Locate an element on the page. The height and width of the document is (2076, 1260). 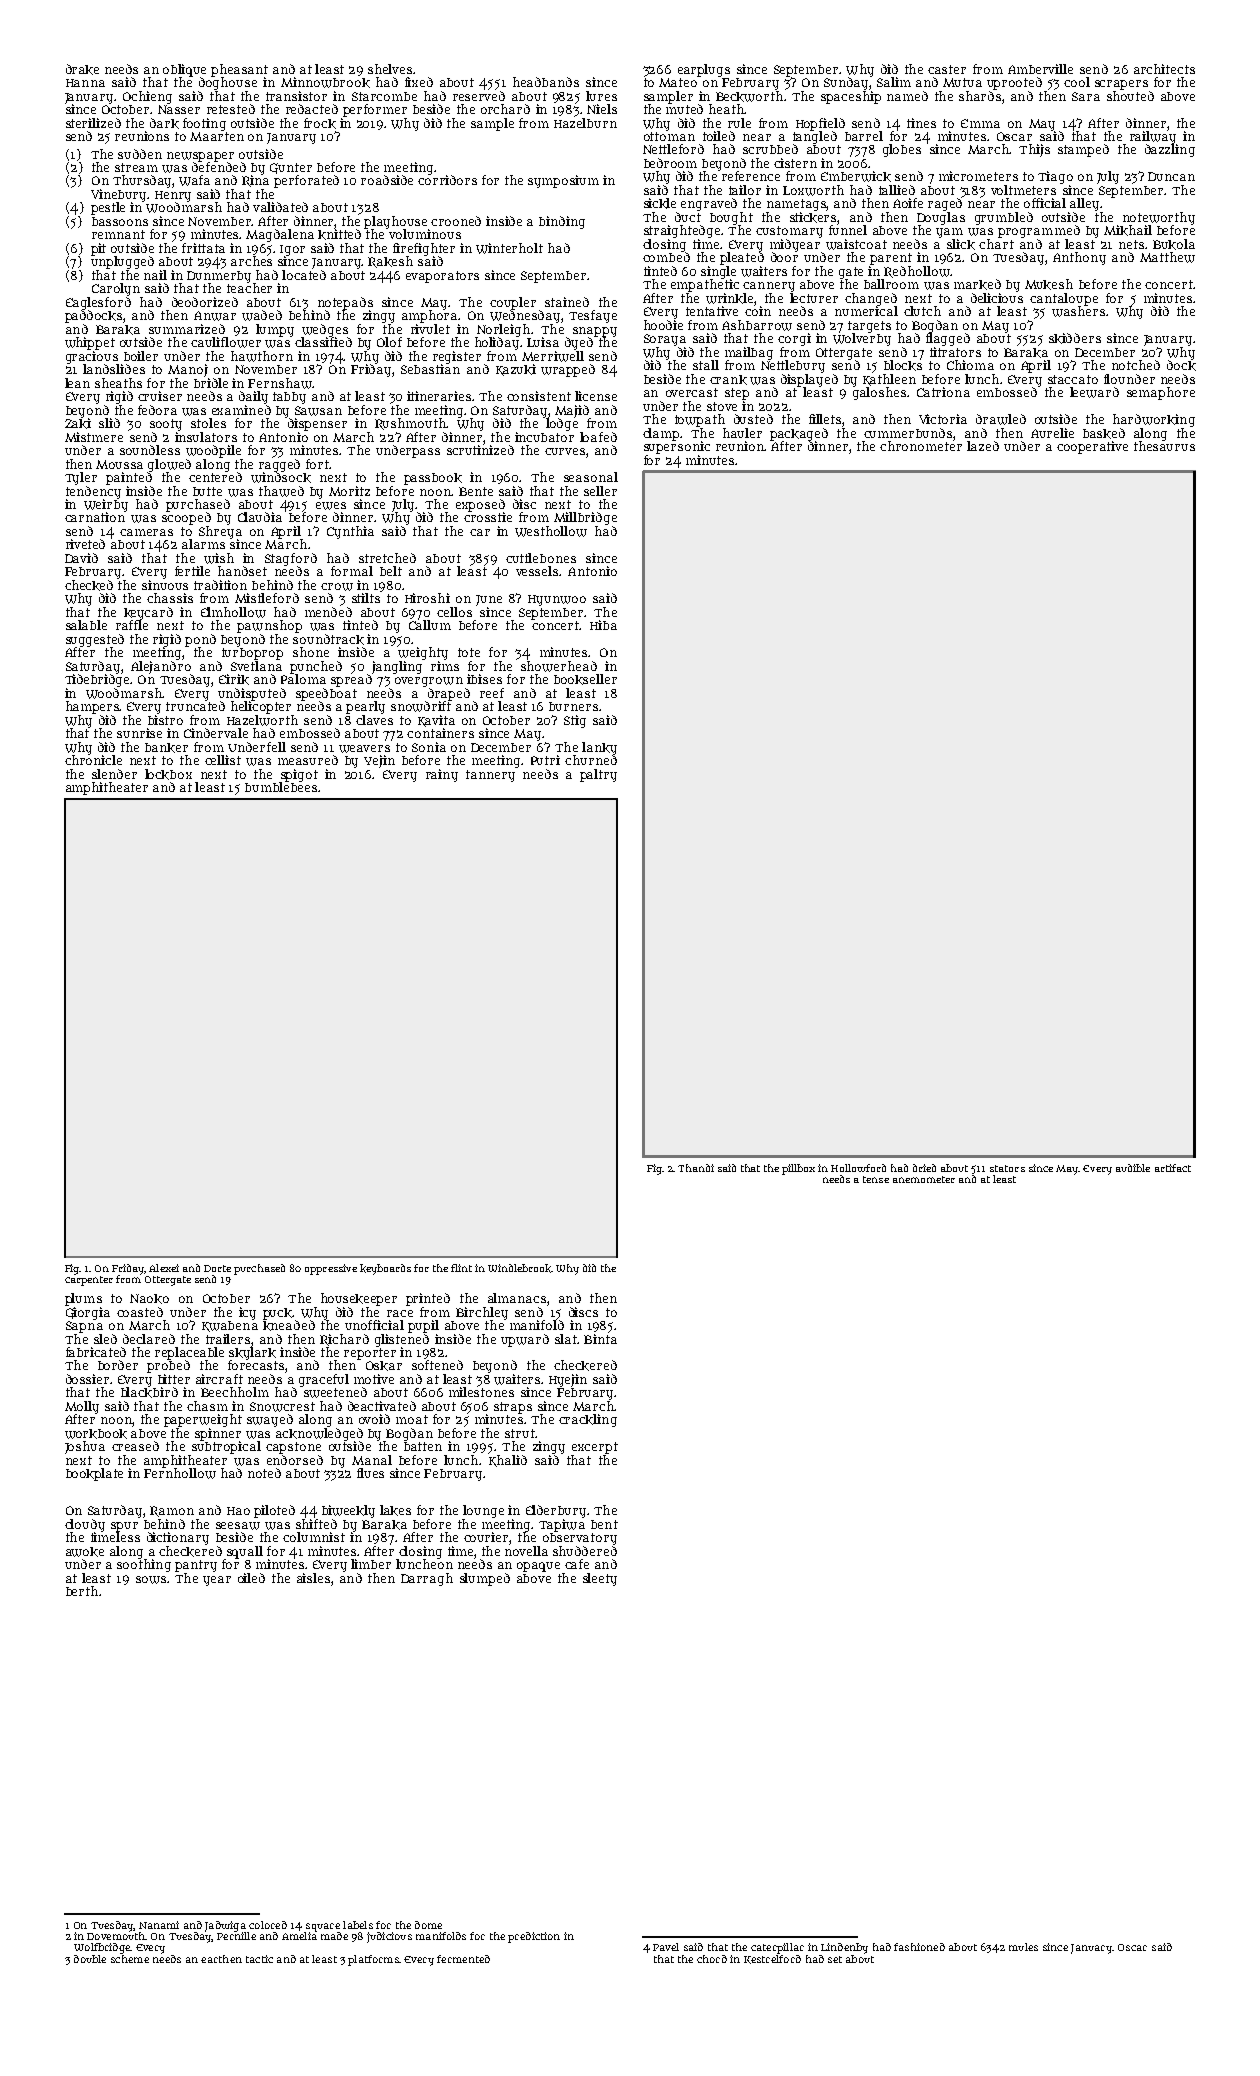
architects is located at coordinates (1164, 69).
